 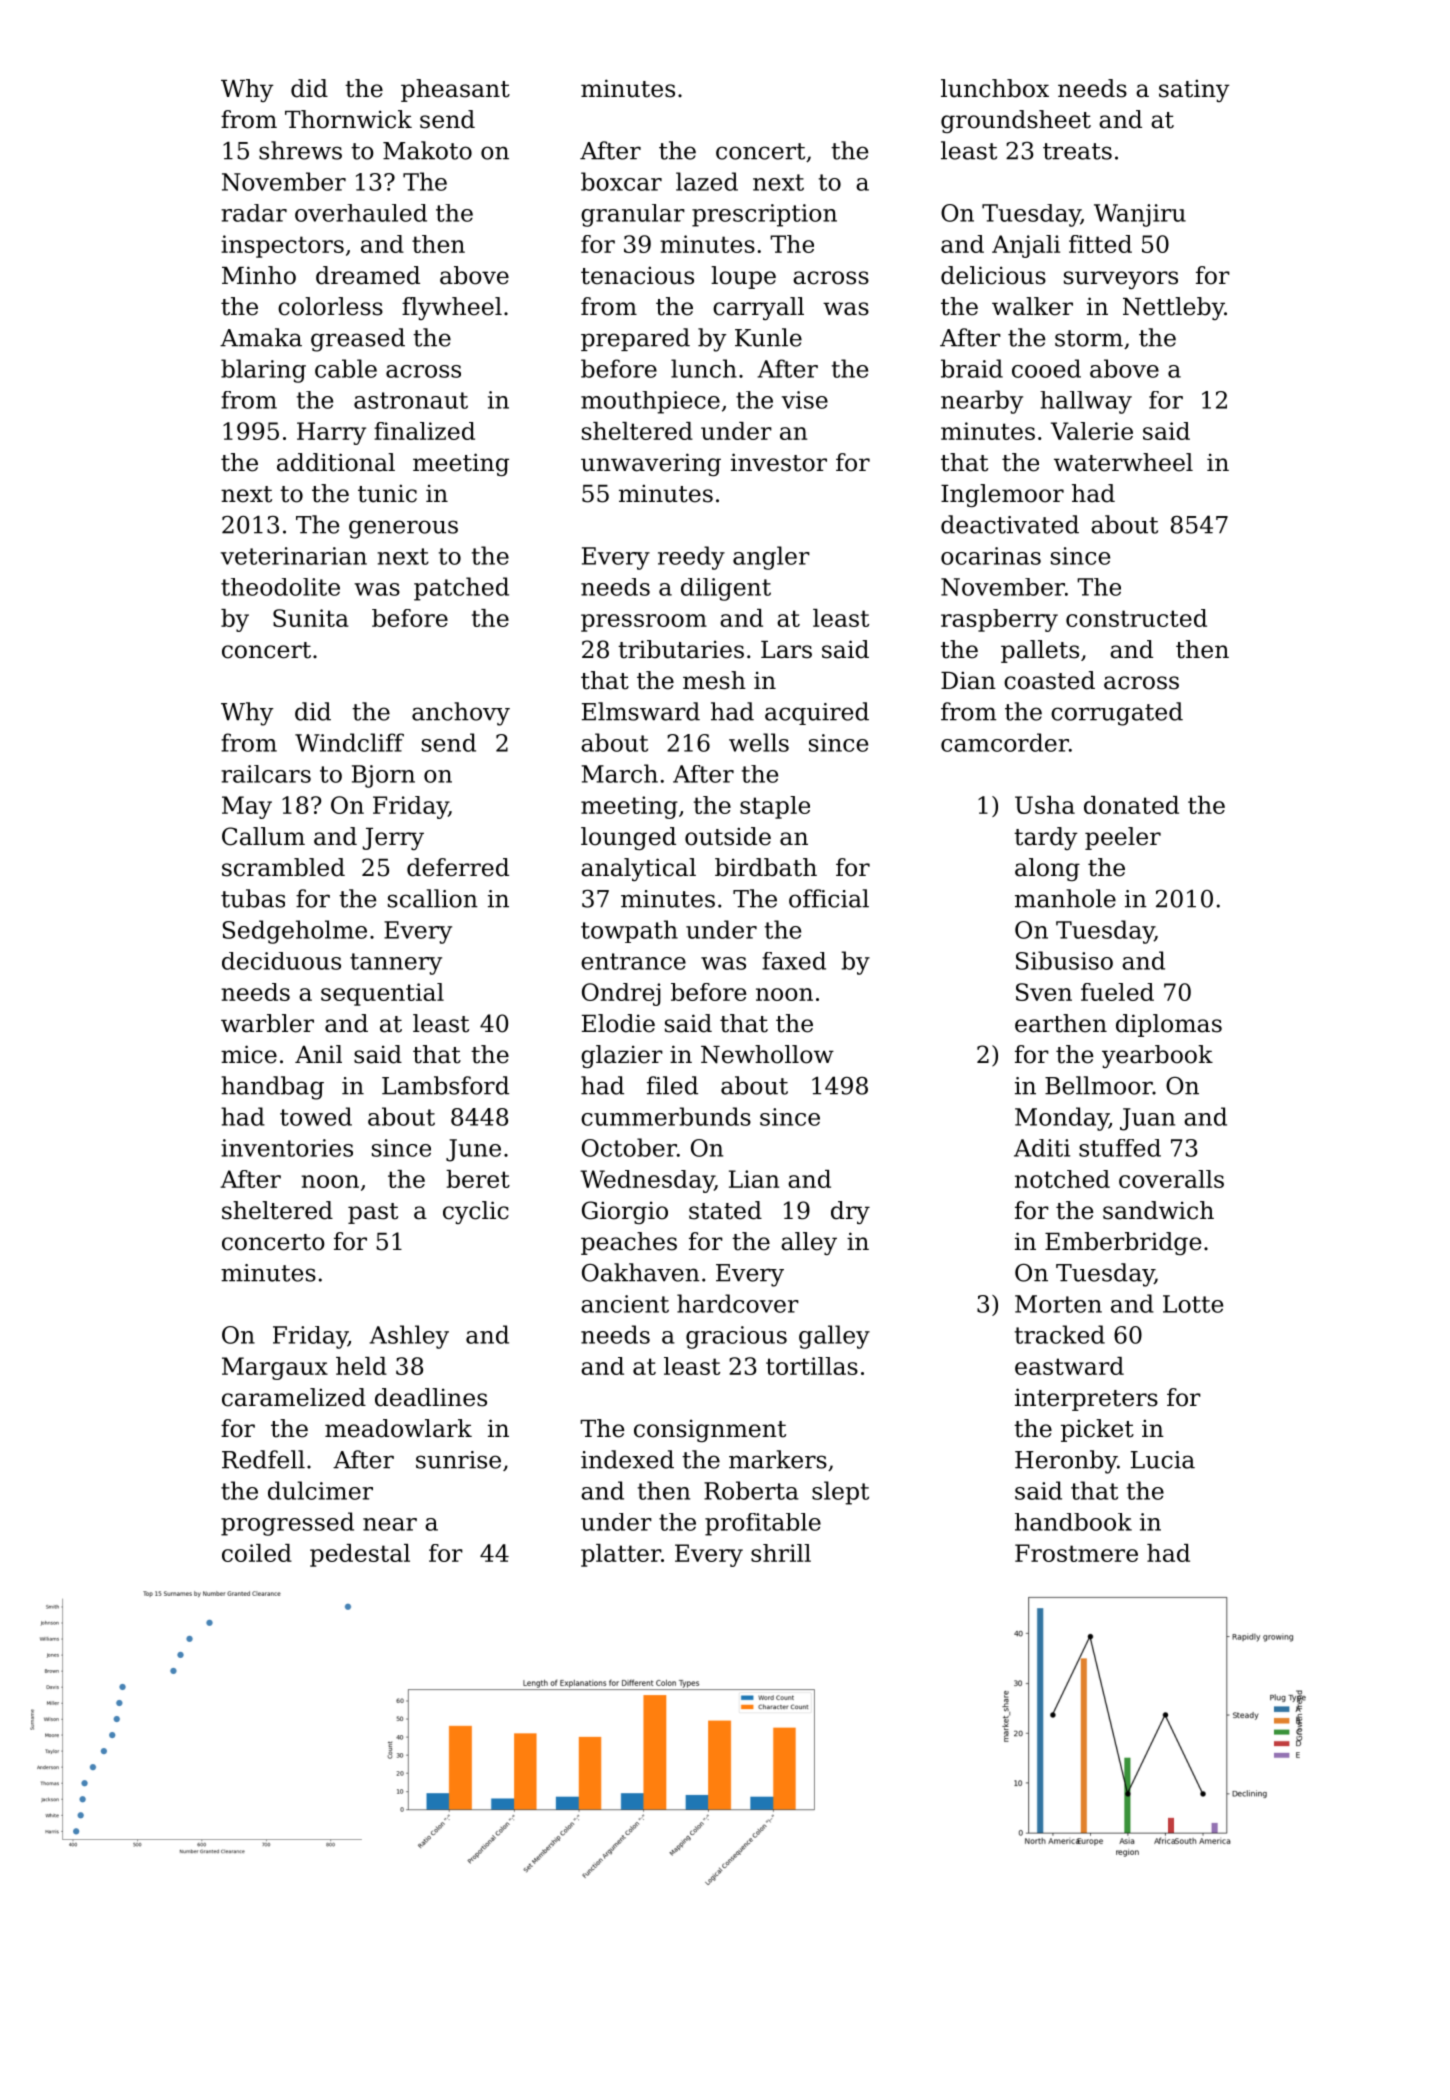 What do you see at coordinates (287, 1148) in the page?
I see `inventories` at bounding box center [287, 1148].
